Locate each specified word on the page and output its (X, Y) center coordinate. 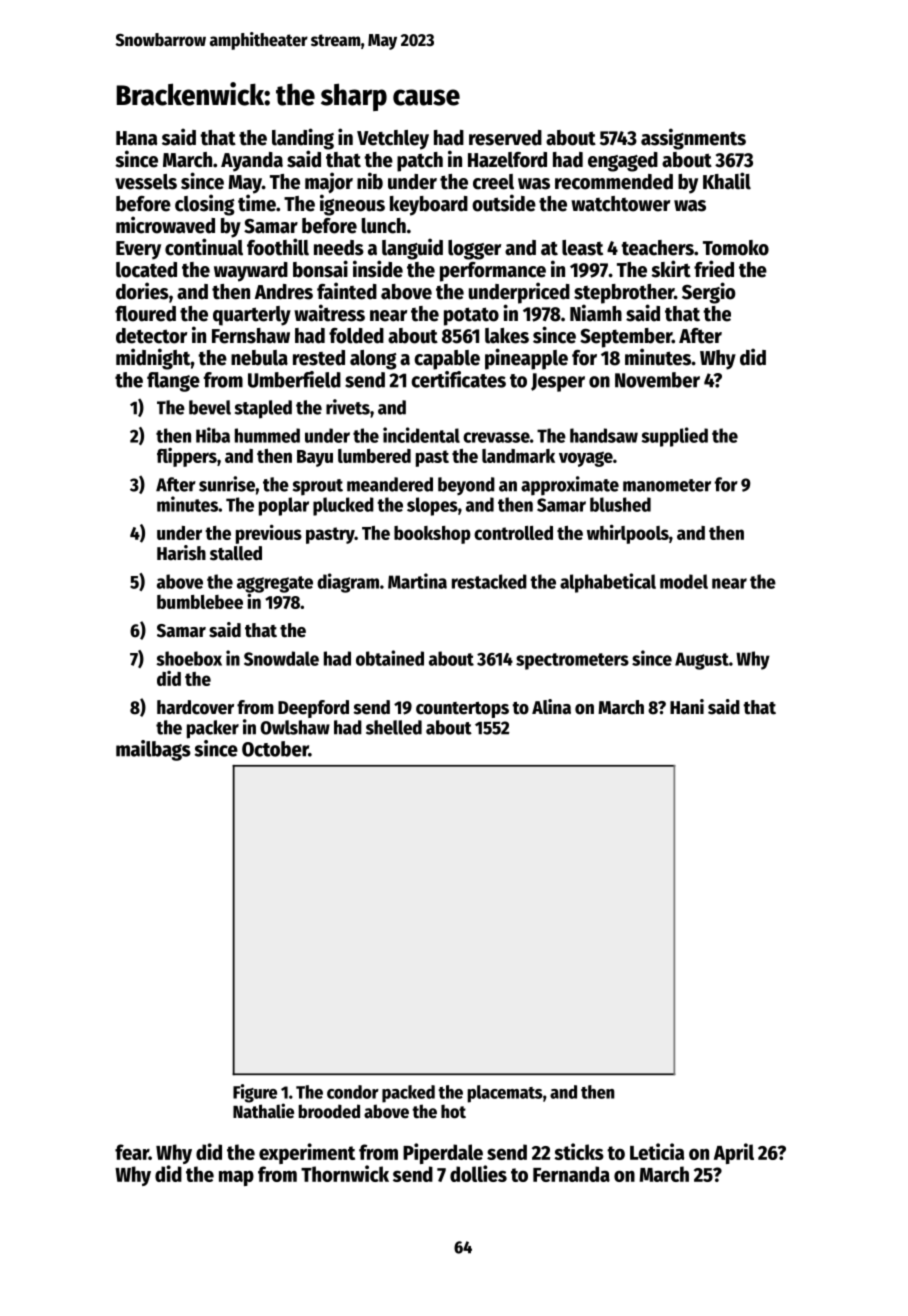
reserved (505, 138)
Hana (136, 138)
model (684, 581)
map (236, 1178)
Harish (181, 553)
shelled (394, 727)
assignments (693, 139)
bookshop (432, 535)
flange (173, 382)
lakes (507, 336)
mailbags (153, 750)
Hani (687, 707)
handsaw (604, 435)
